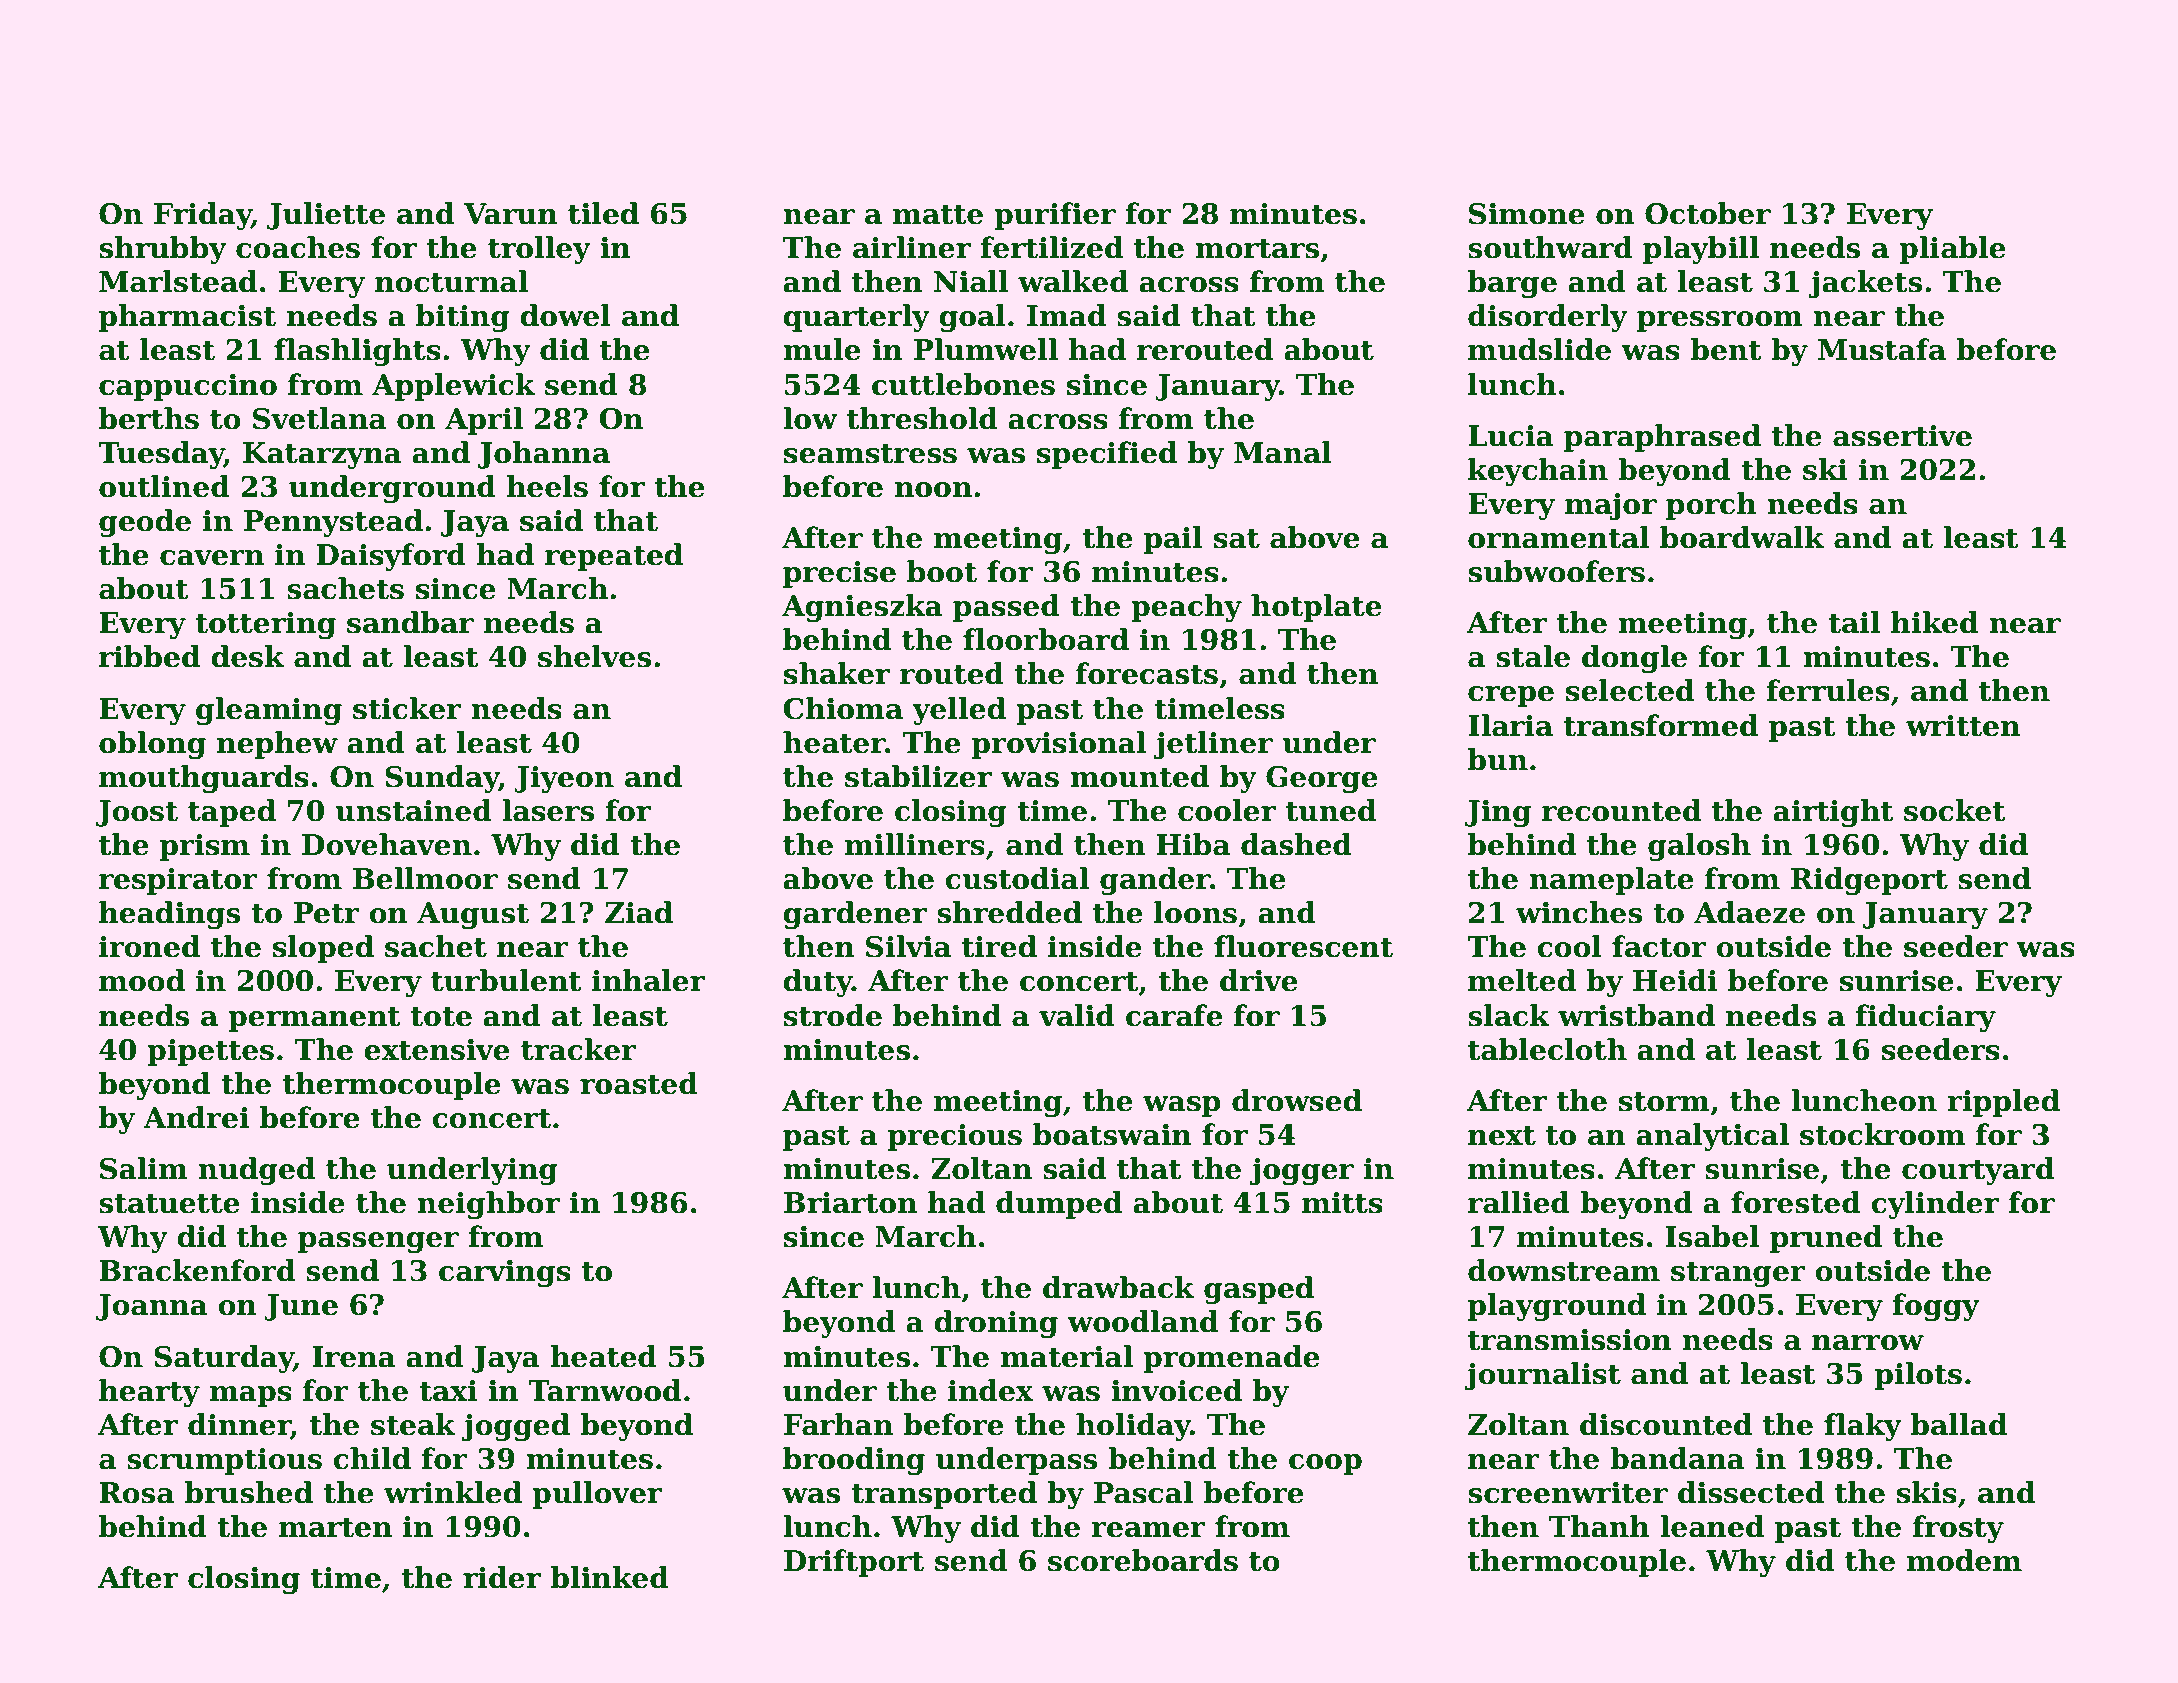 The image size is (2178, 1683). I want to click on mule, so click(822, 349).
